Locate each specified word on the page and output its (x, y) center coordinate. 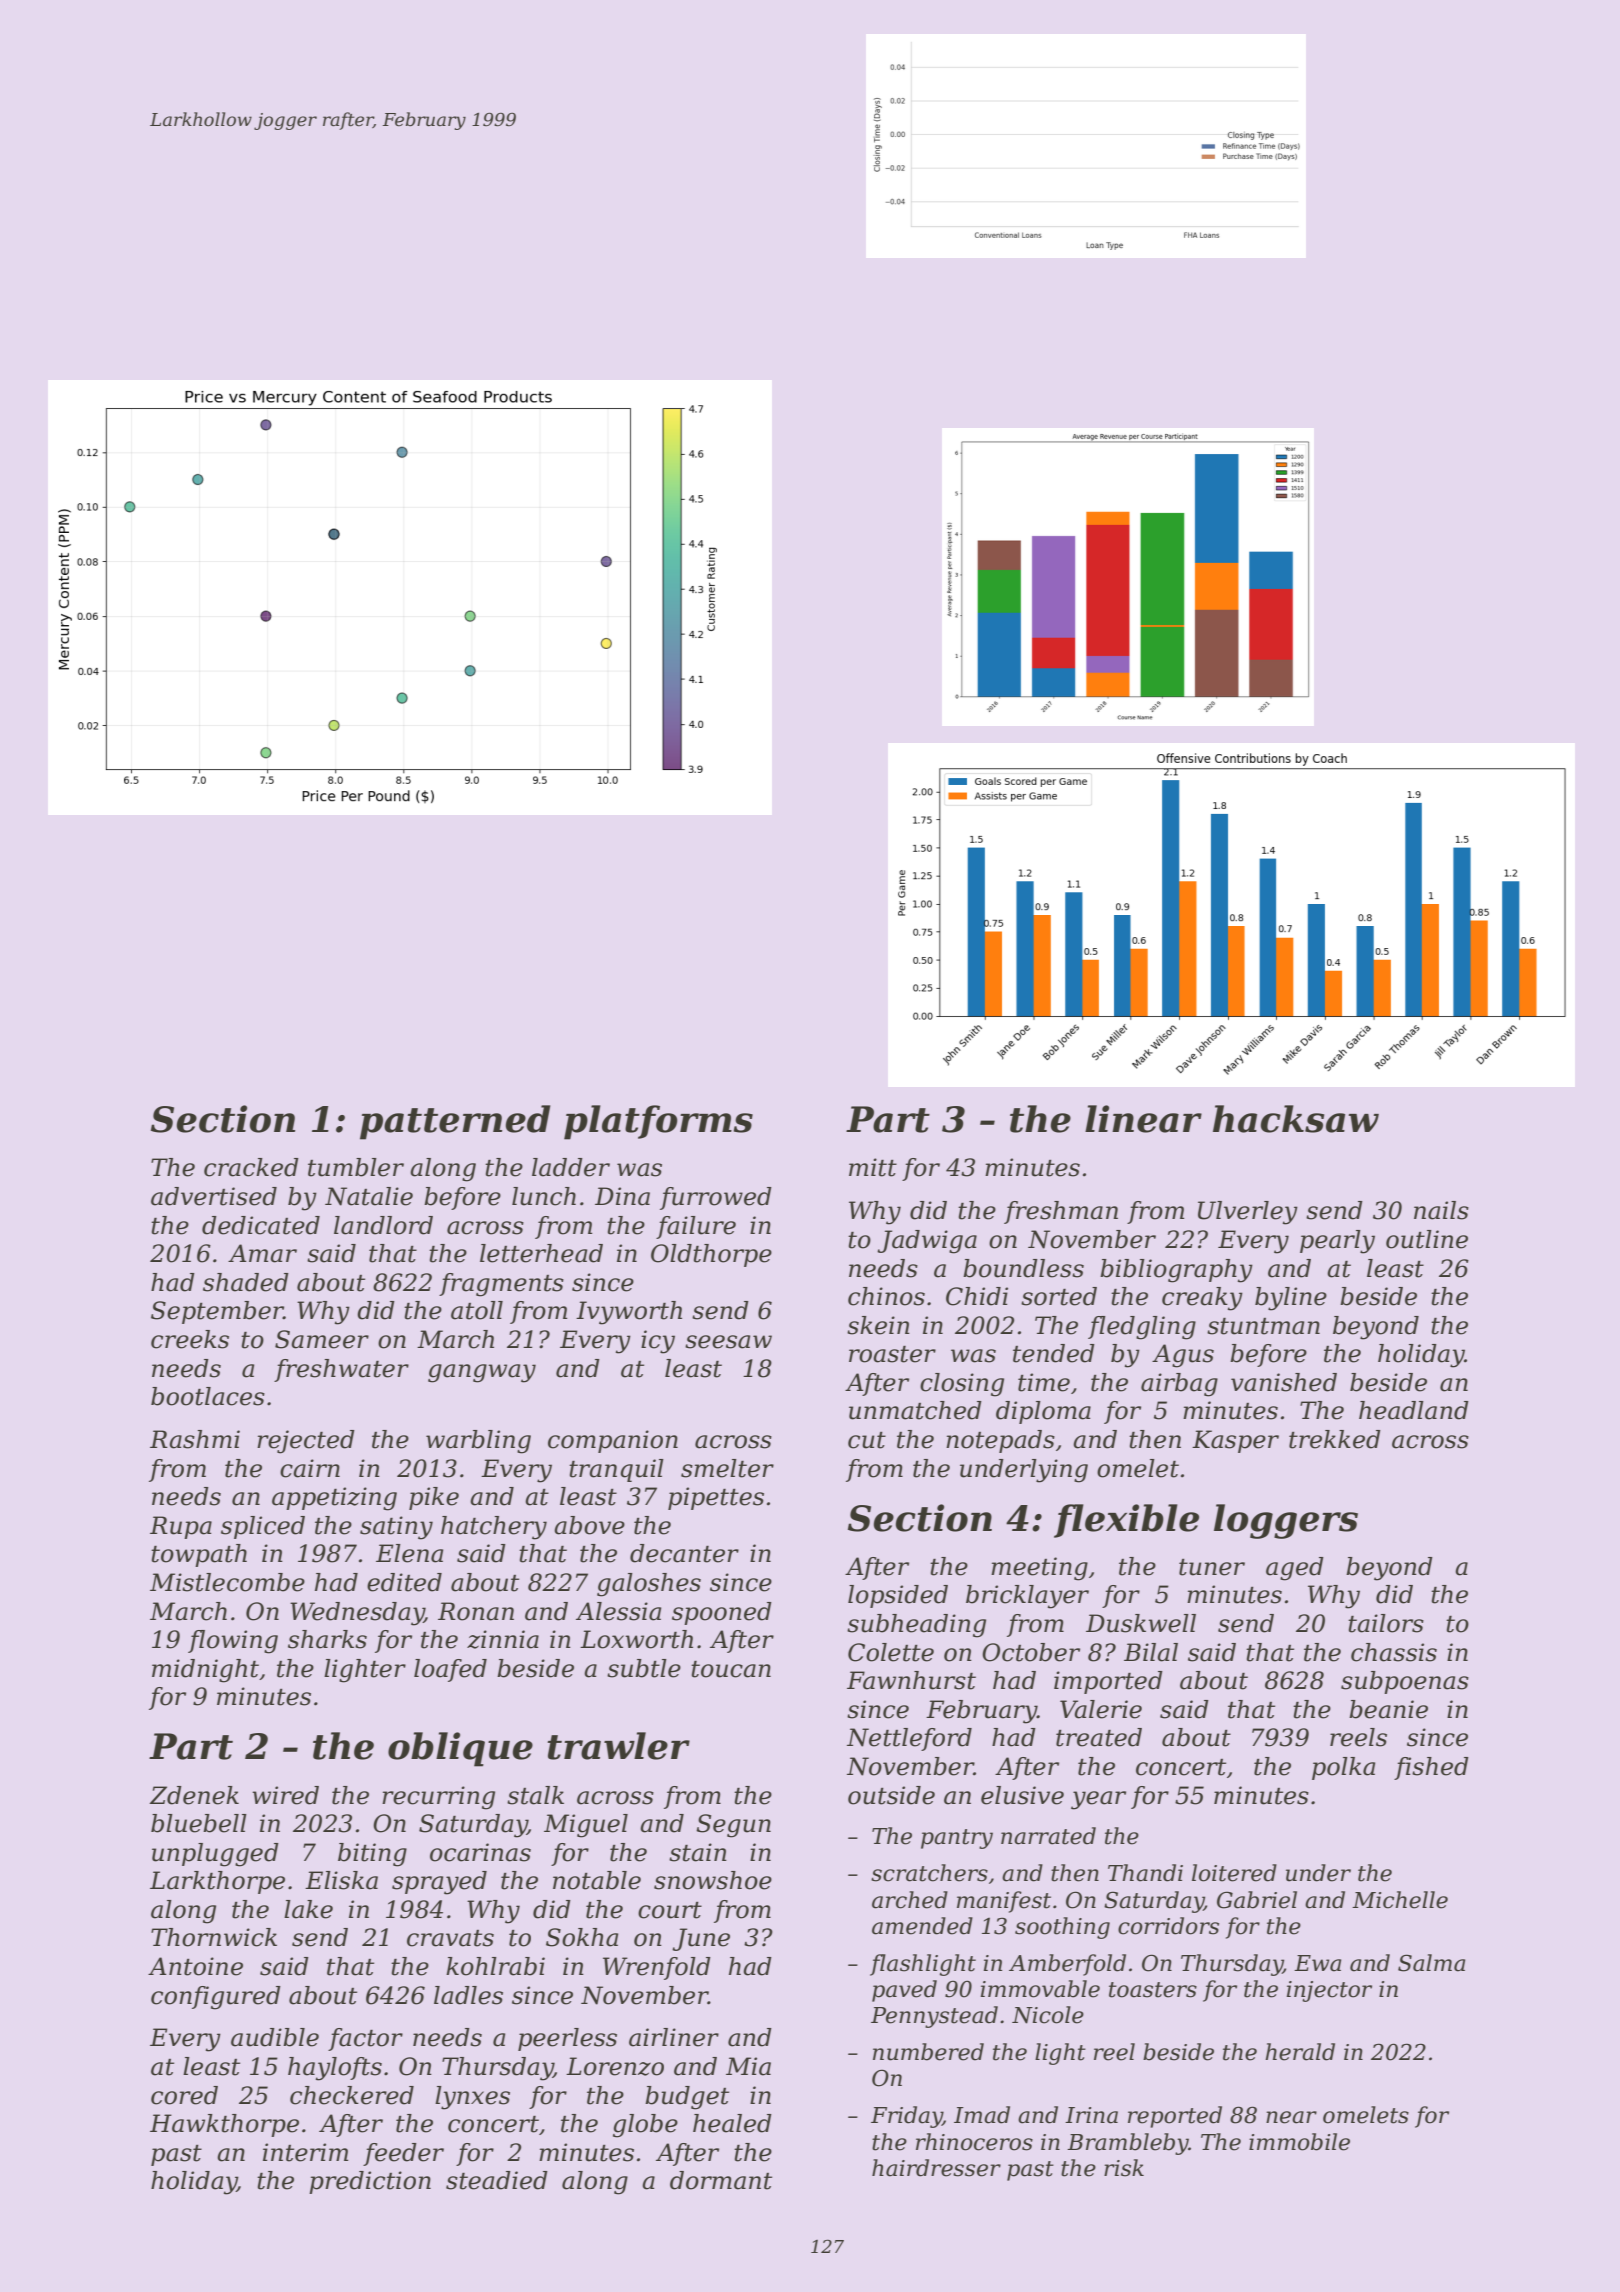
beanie (1388, 1709)
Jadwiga (927, 1242)
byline (1291, 1299)
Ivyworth (629, 1313)
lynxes (472, 2098)
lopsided (898, 1596)
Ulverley (1248, 1213)
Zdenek (194, 1795)
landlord (383, 1225)
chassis (1394, 1652)
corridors (1168, 1926)
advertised (214, 1196)
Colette (891, 1652)
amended (922, 1926)
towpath (199, 1555)
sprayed (439, 1883)
